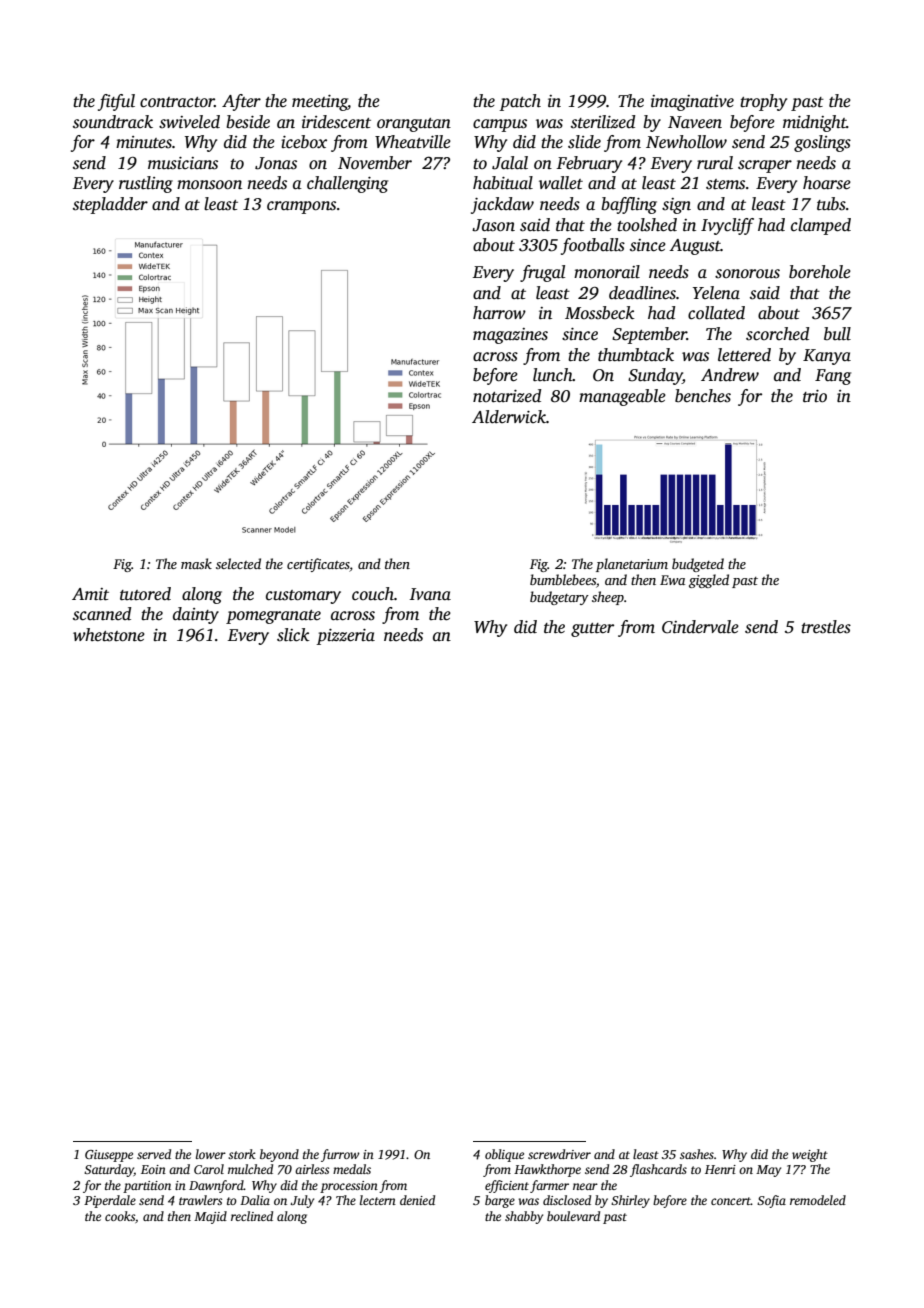 The image size is (924, 1308). What do you see at coordinates (559, 598) in the image?
I see `budgetary` at bounding box center [559, 598].
